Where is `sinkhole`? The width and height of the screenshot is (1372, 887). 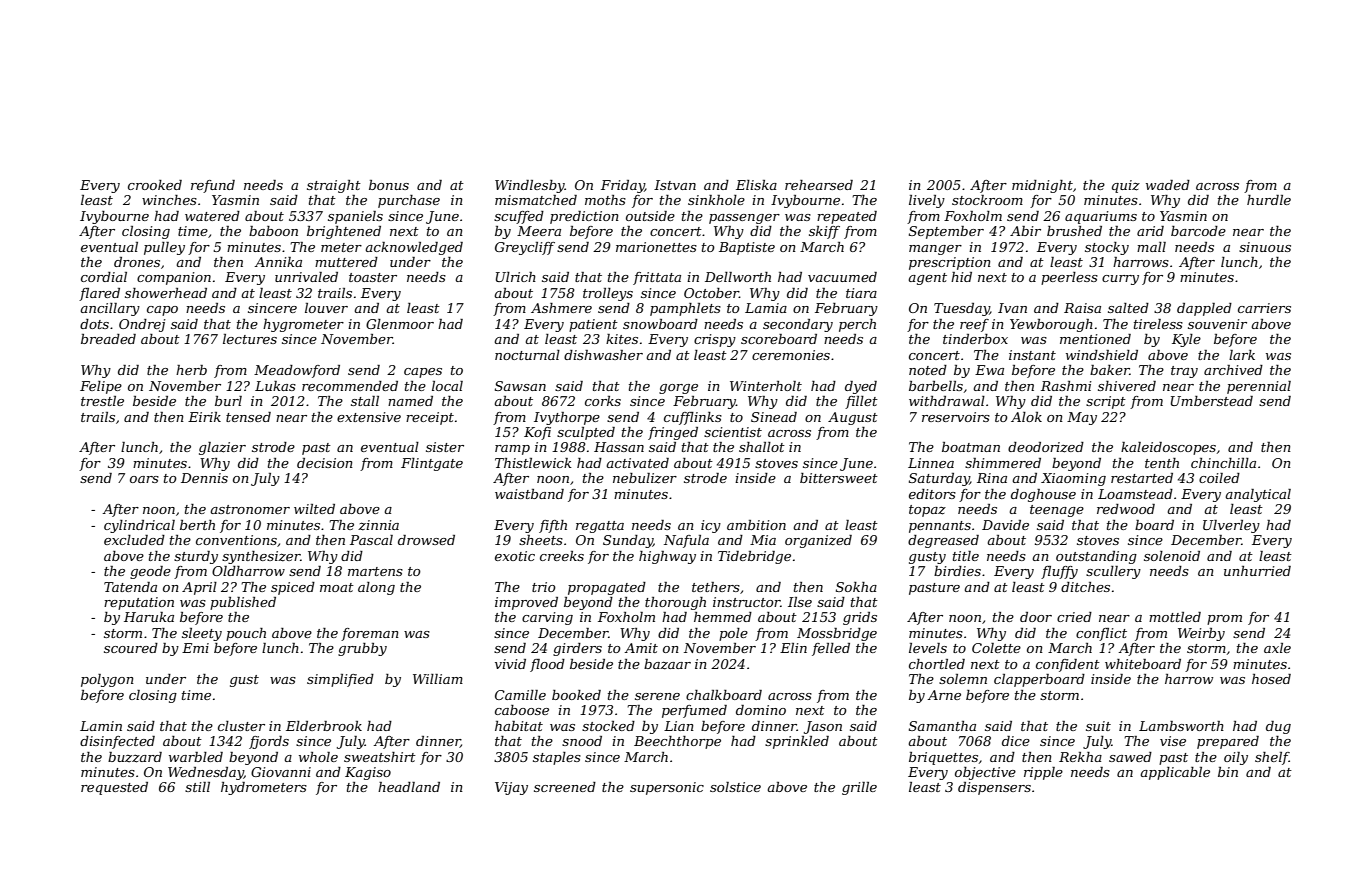
sinkhole is located at coordinates (716, 200).
